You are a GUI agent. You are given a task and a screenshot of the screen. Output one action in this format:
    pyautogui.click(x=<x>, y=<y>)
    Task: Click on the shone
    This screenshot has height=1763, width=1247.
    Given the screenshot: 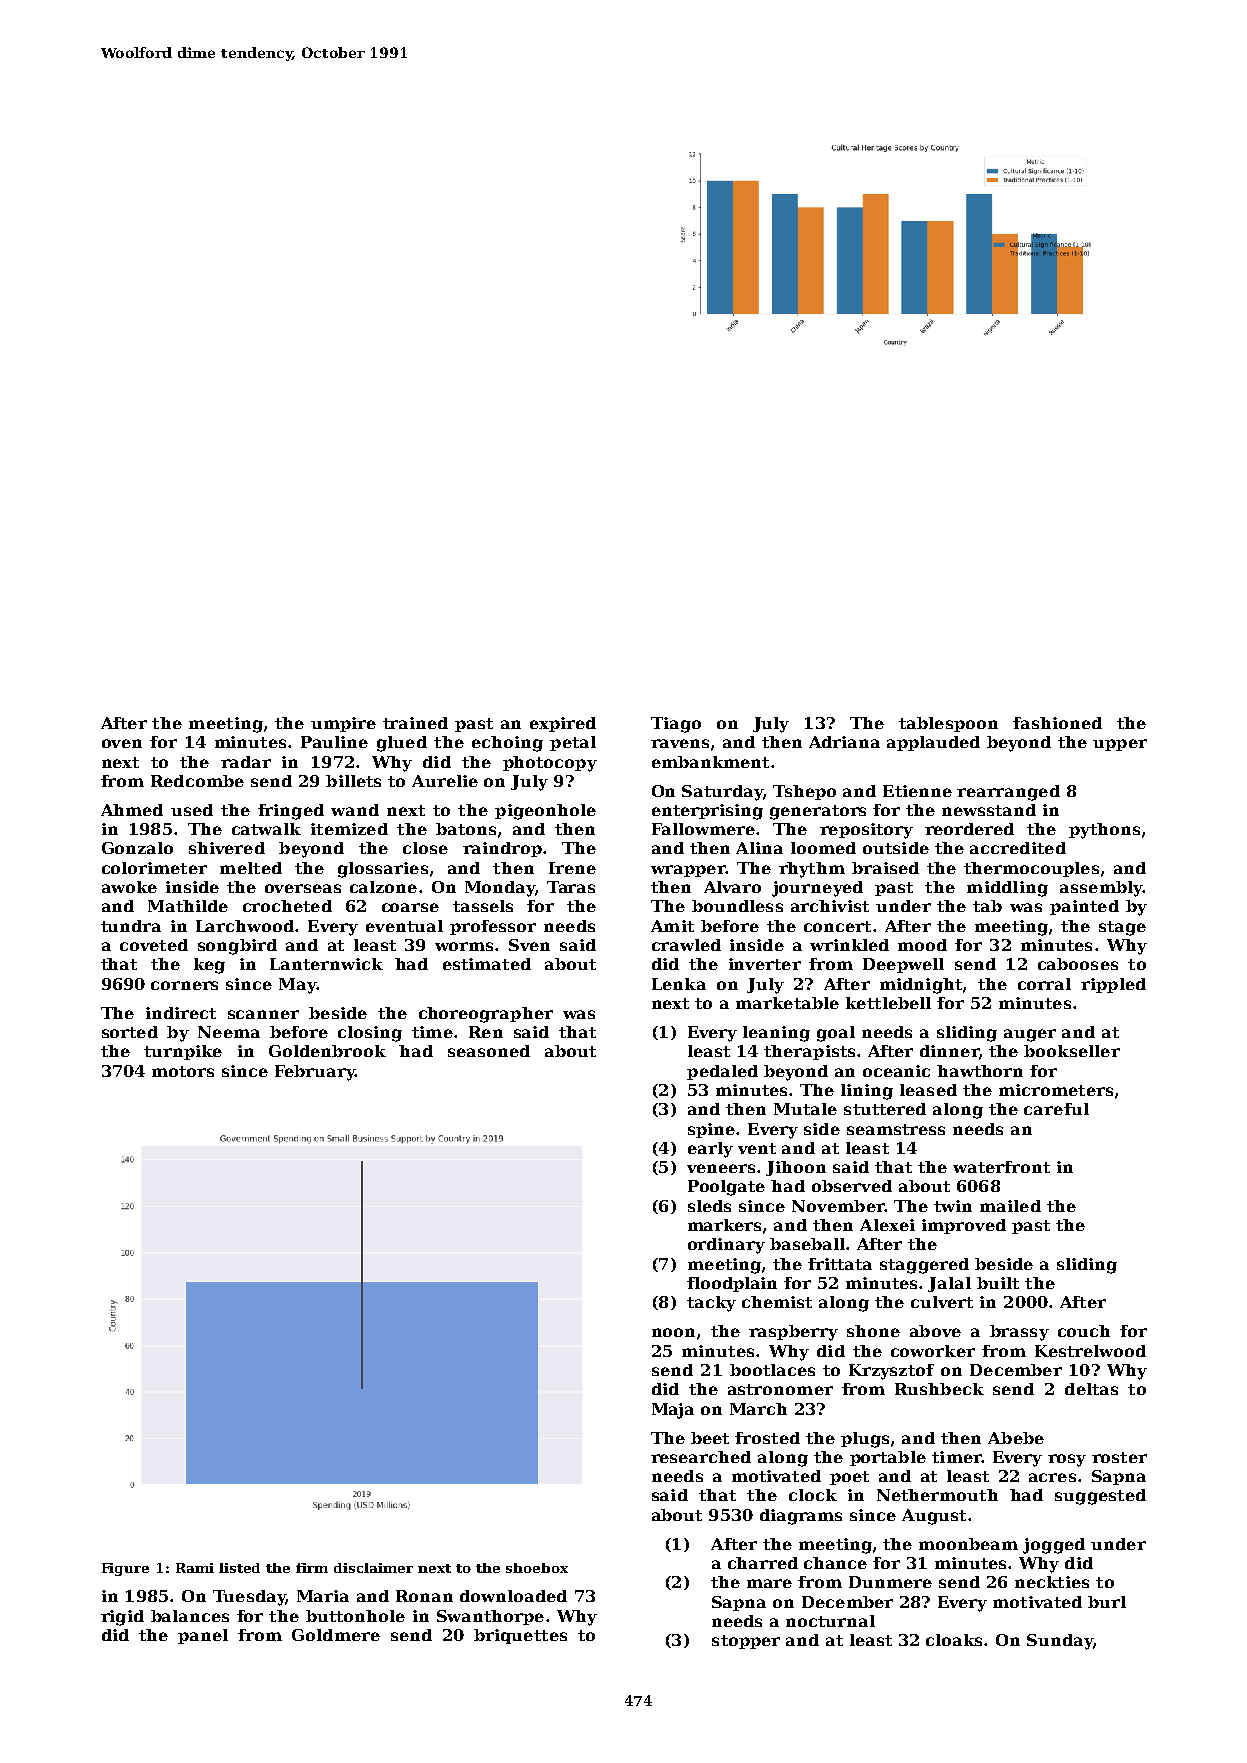 What is the action you would take?
    pyautogui.click(x=873, y=1331)
